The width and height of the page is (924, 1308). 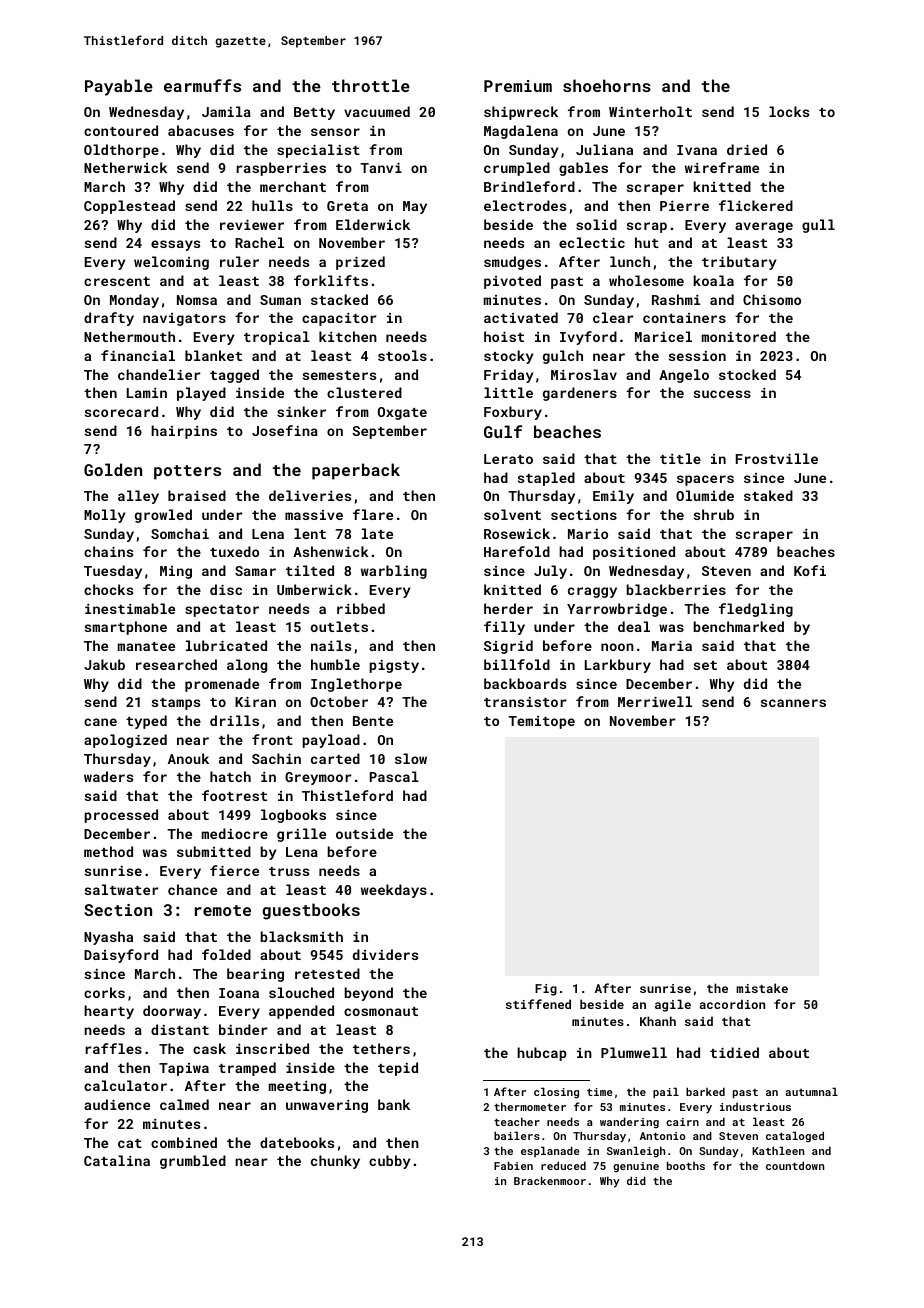 What do you see at coordinates (546, 990) in the page?
I see `Fig` at bounding box center [546, 990].
